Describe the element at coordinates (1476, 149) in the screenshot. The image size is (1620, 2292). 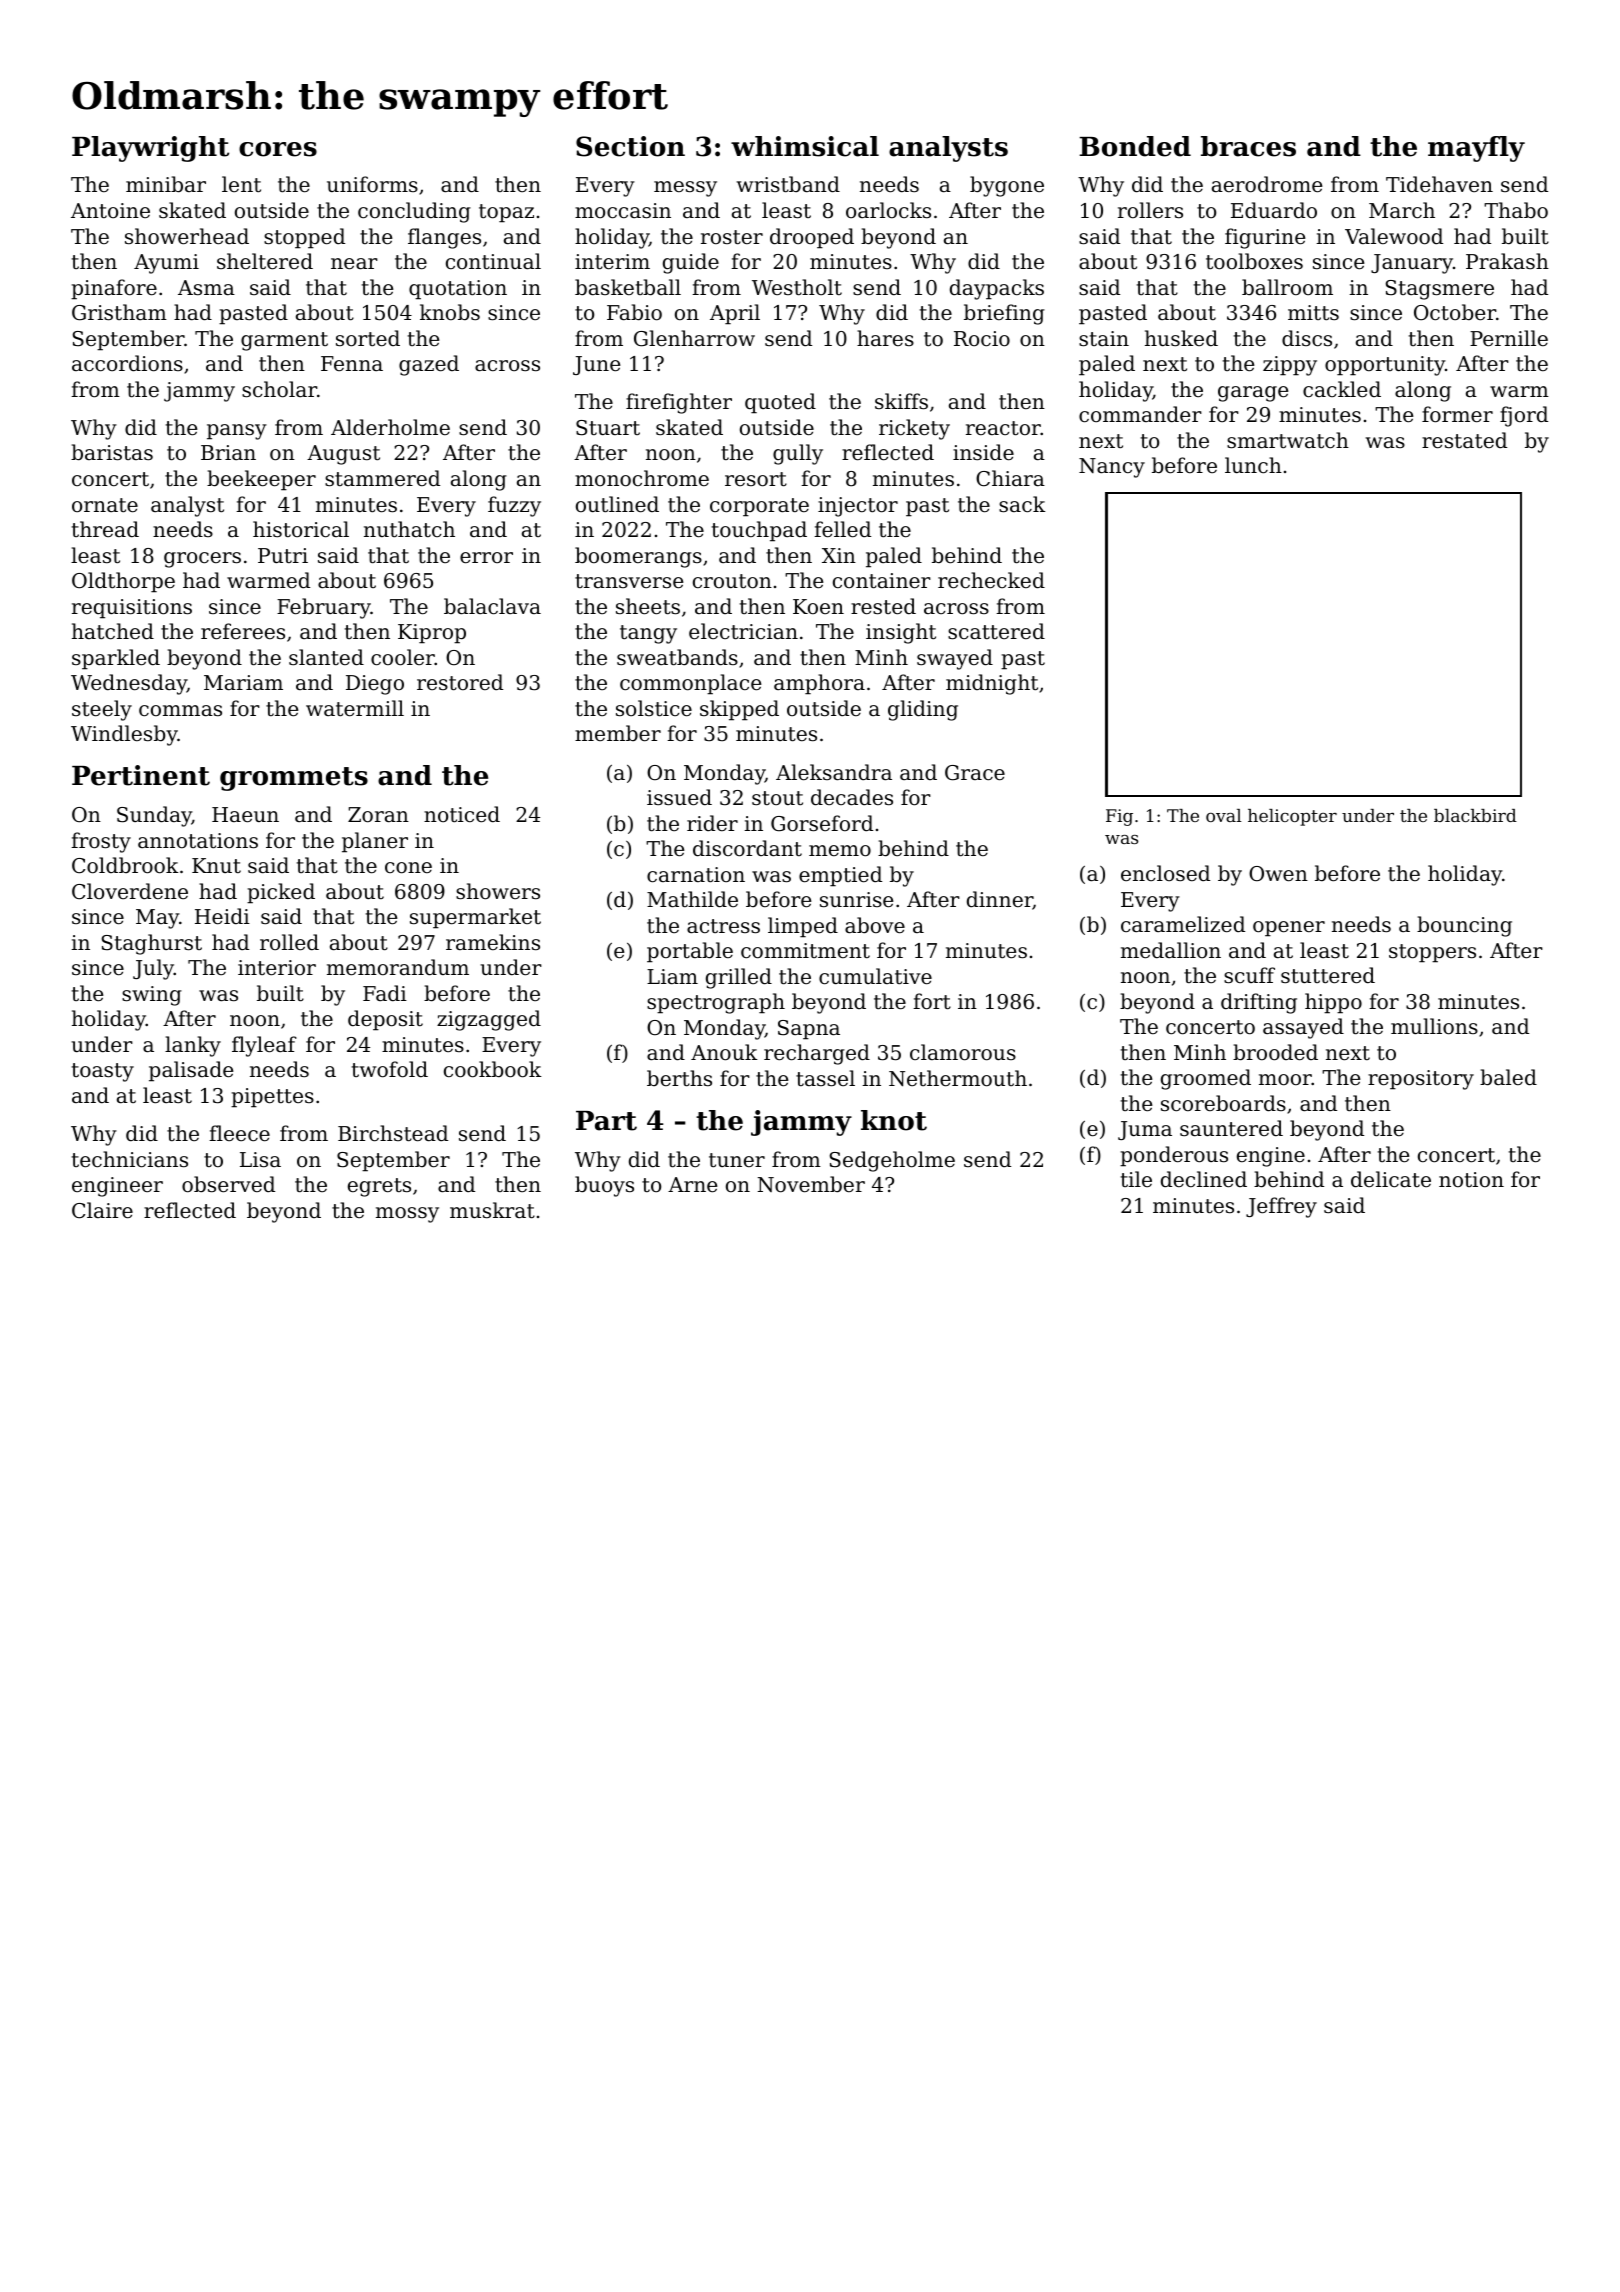
I see `mayfly` at that location.
